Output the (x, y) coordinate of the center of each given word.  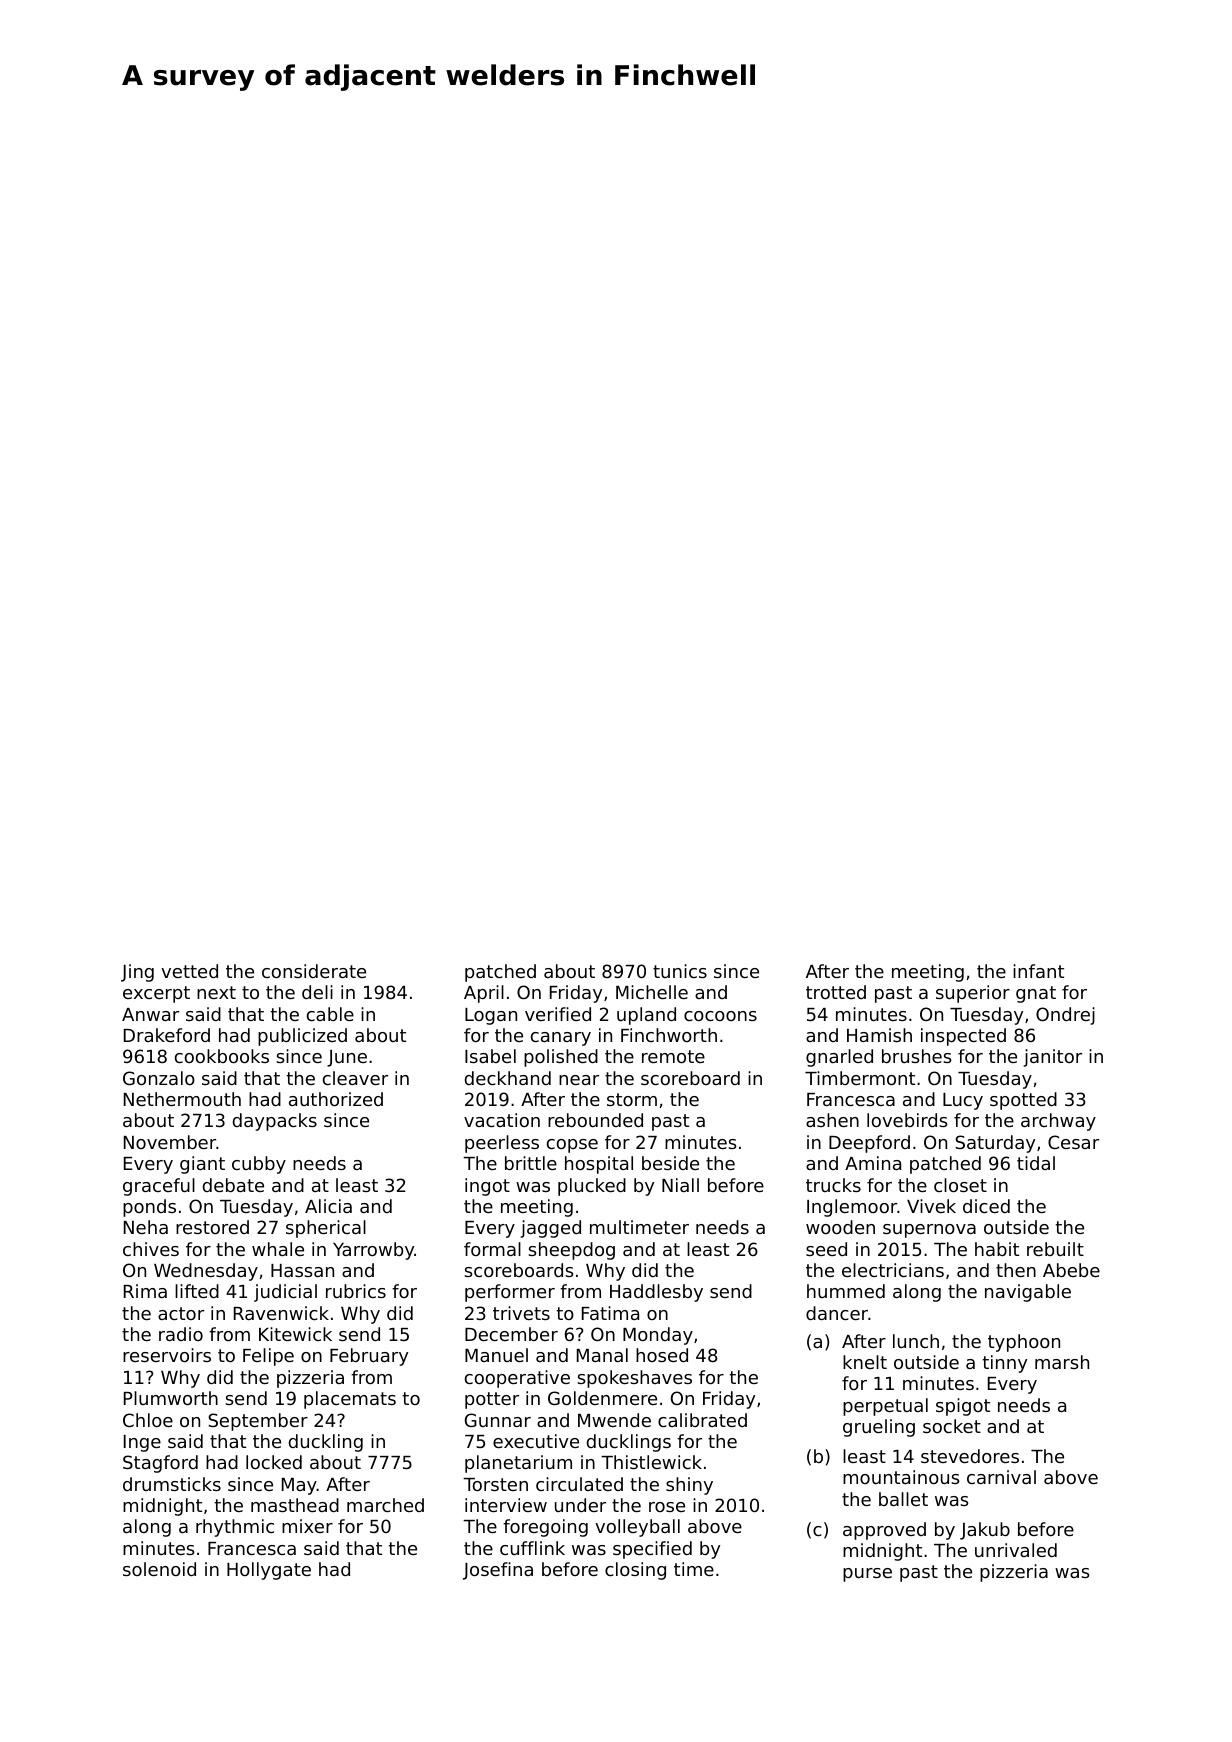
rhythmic (235, 1528)
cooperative (517, 1379)
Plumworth (171, 1398)
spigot (963, 1407)
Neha (146, 1227)
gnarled (839, 1058)
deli (317, 992)
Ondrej (1065, 1016)
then (1016, 1270)
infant (1038, 971)
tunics (680, 971)
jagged (550, 1229)
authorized (336, 1099)
